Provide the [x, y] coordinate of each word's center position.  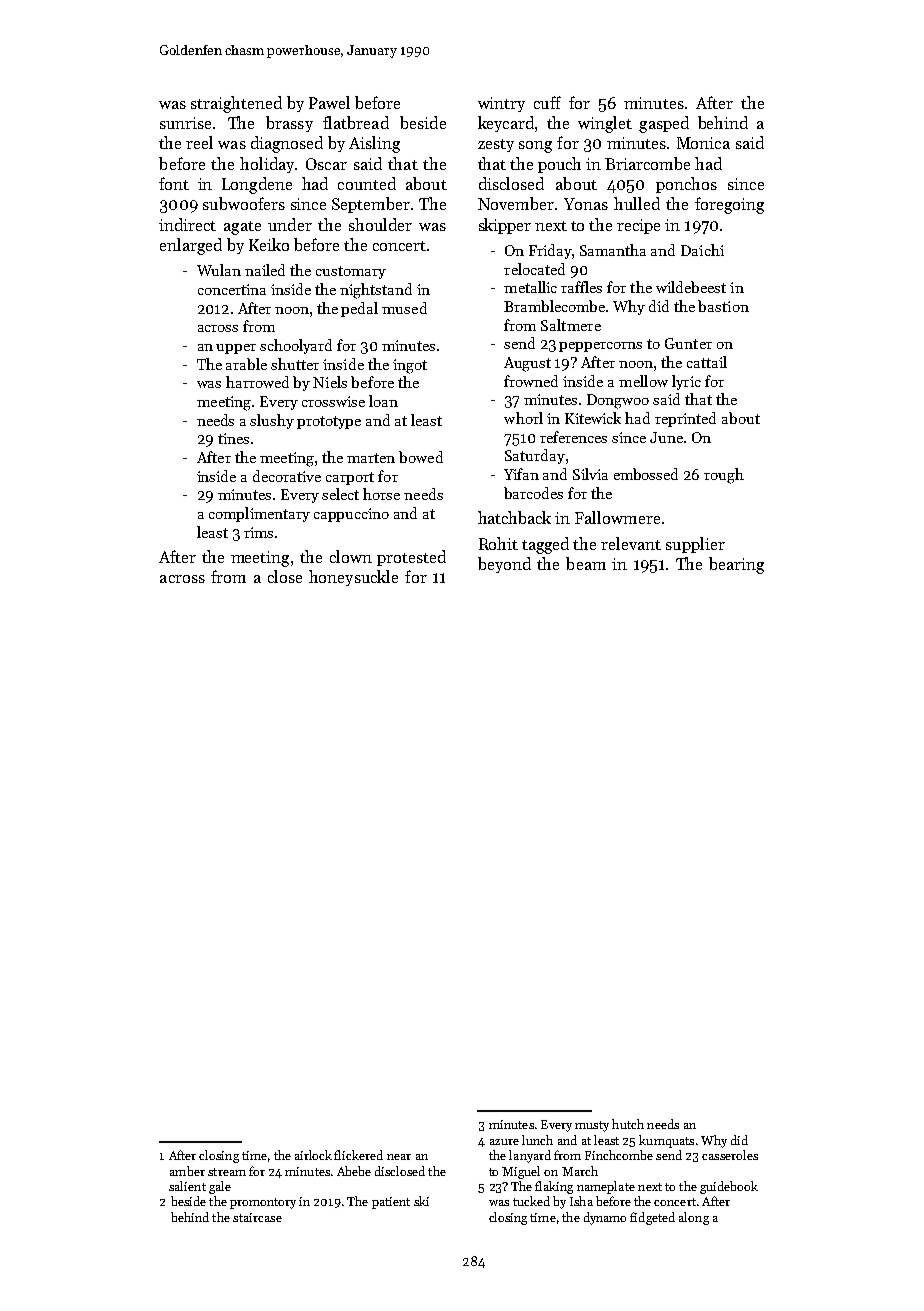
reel [199, 142]
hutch [628, 1124]
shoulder [380, 224]
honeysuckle [353, 578]
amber [187, 1171]
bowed [421, 457]
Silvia [590, 474]
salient [187, 1186]
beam [586, 563]
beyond [504, 565]
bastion [723, 306]
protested [411, 558]
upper [236, 349]
